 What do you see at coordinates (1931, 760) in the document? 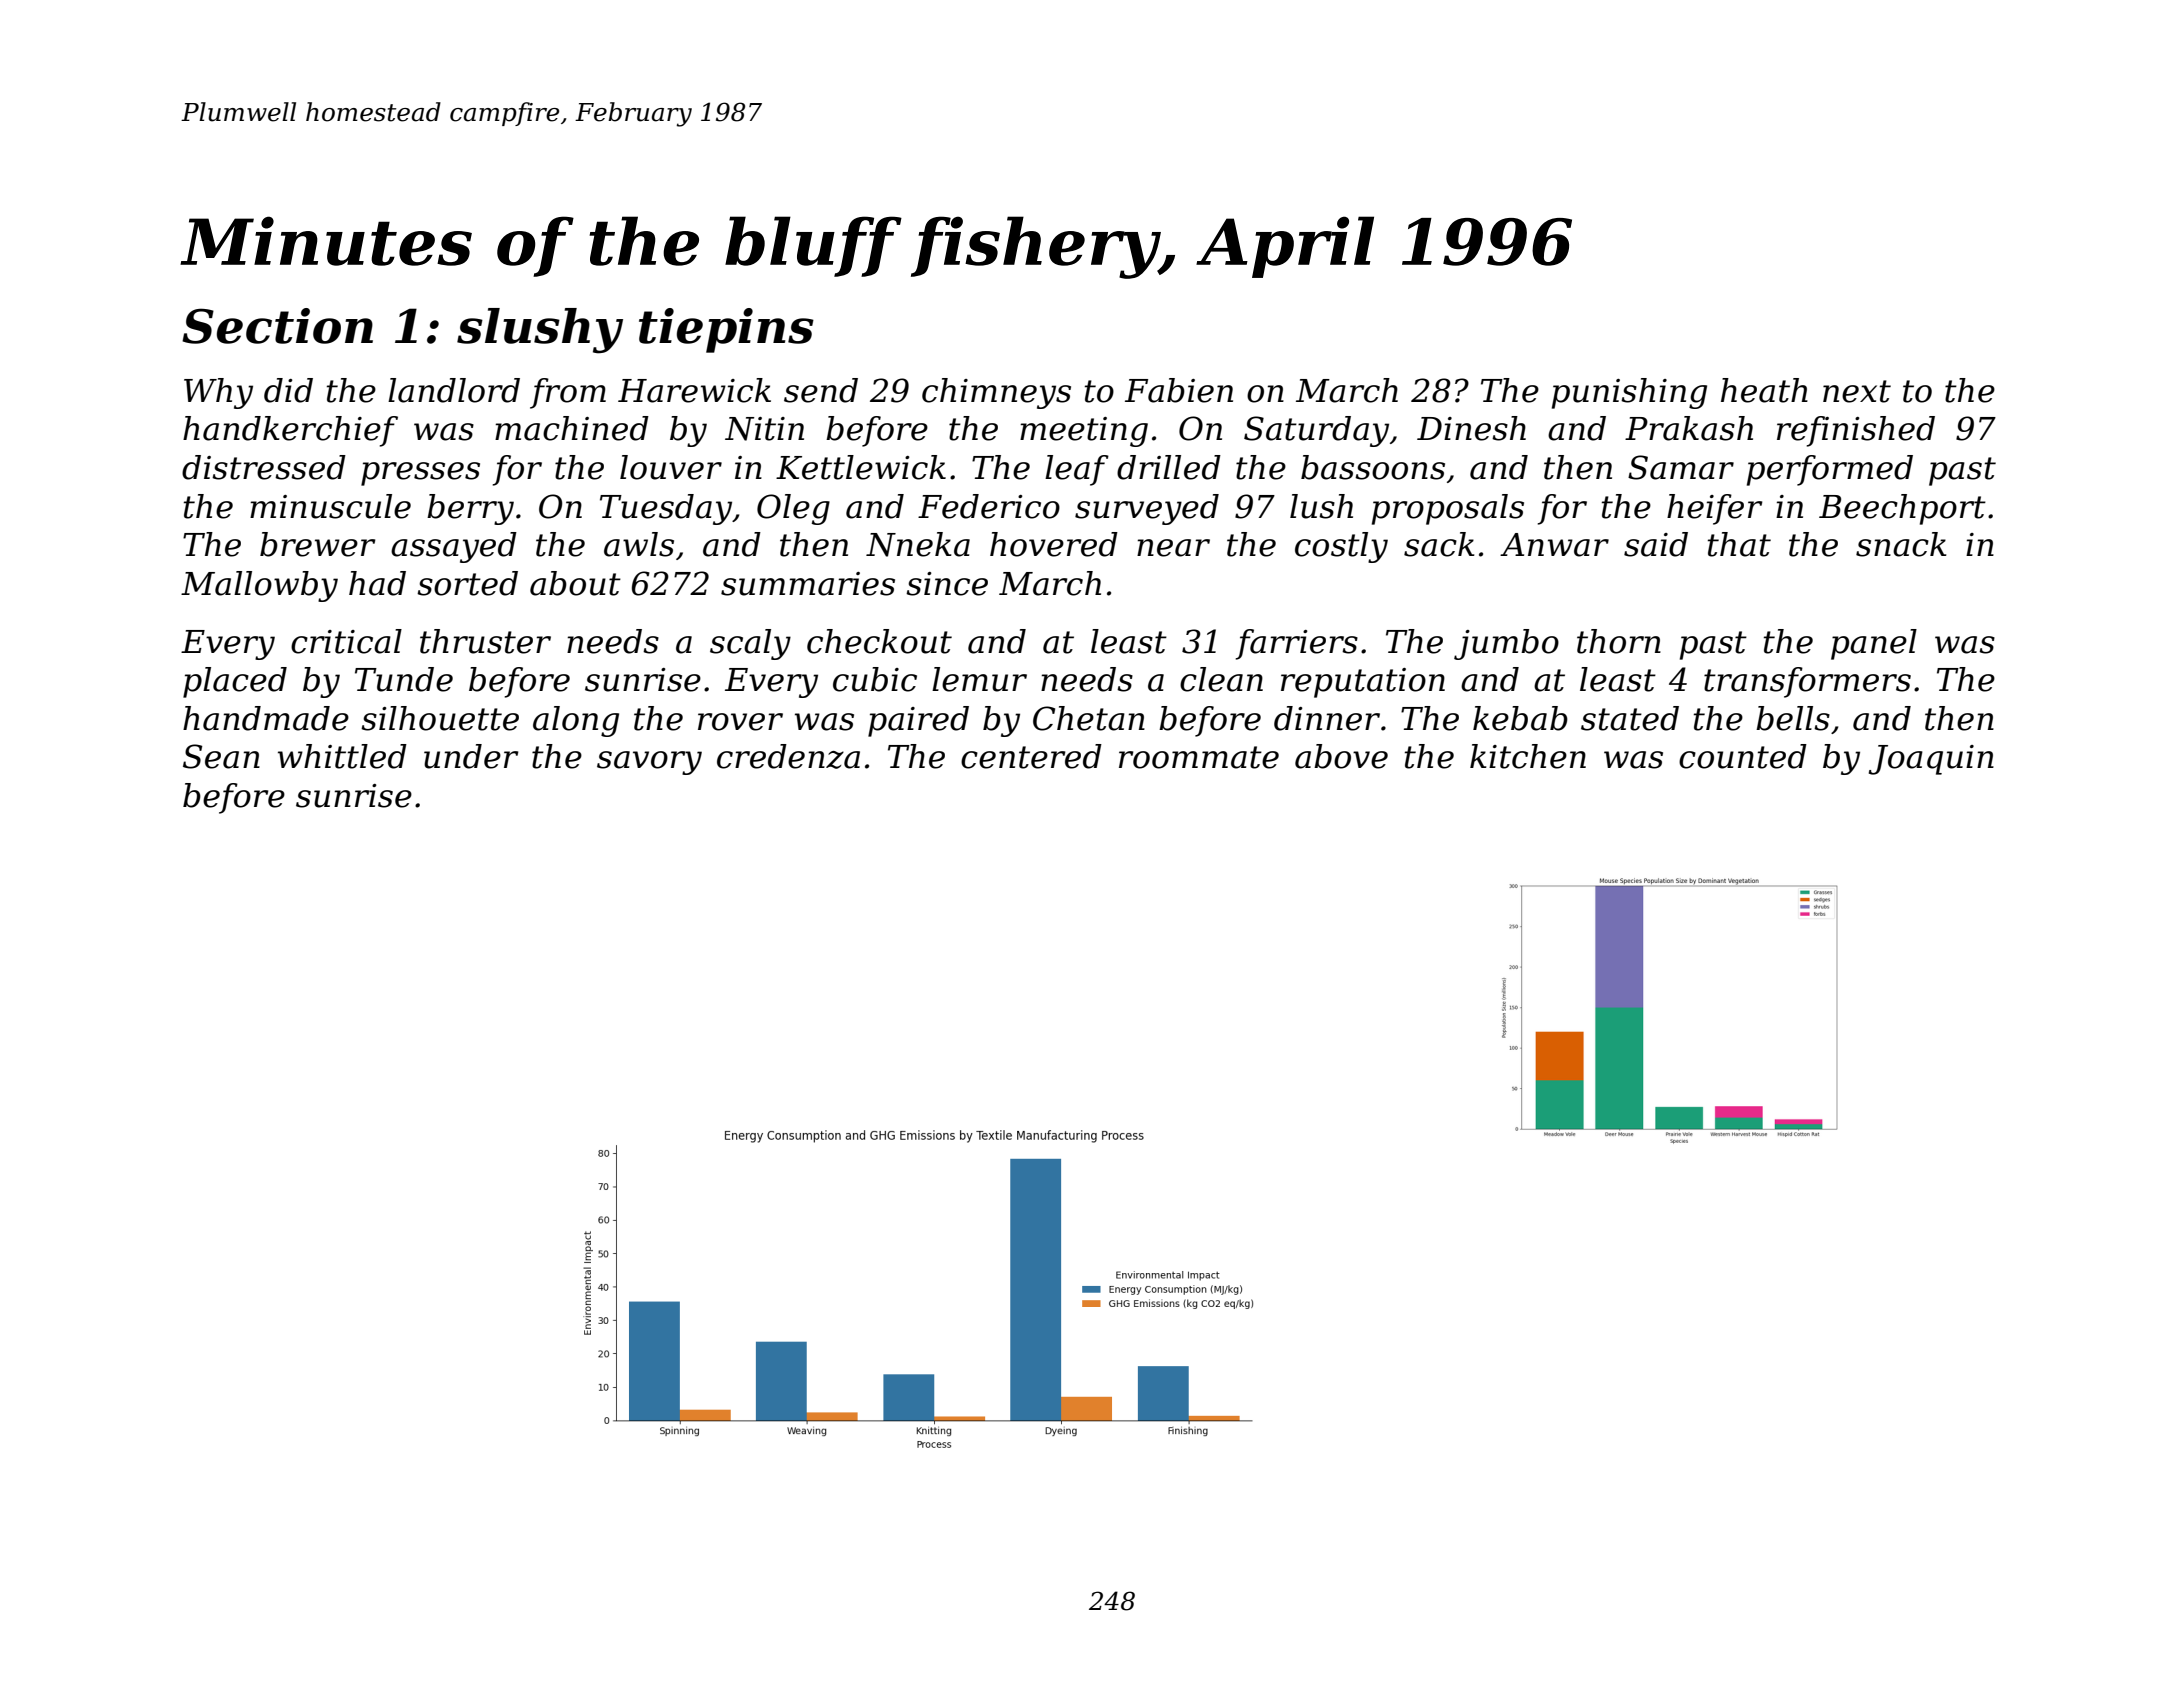
I see `Joaquin` at bounding box center [1931, 760].
